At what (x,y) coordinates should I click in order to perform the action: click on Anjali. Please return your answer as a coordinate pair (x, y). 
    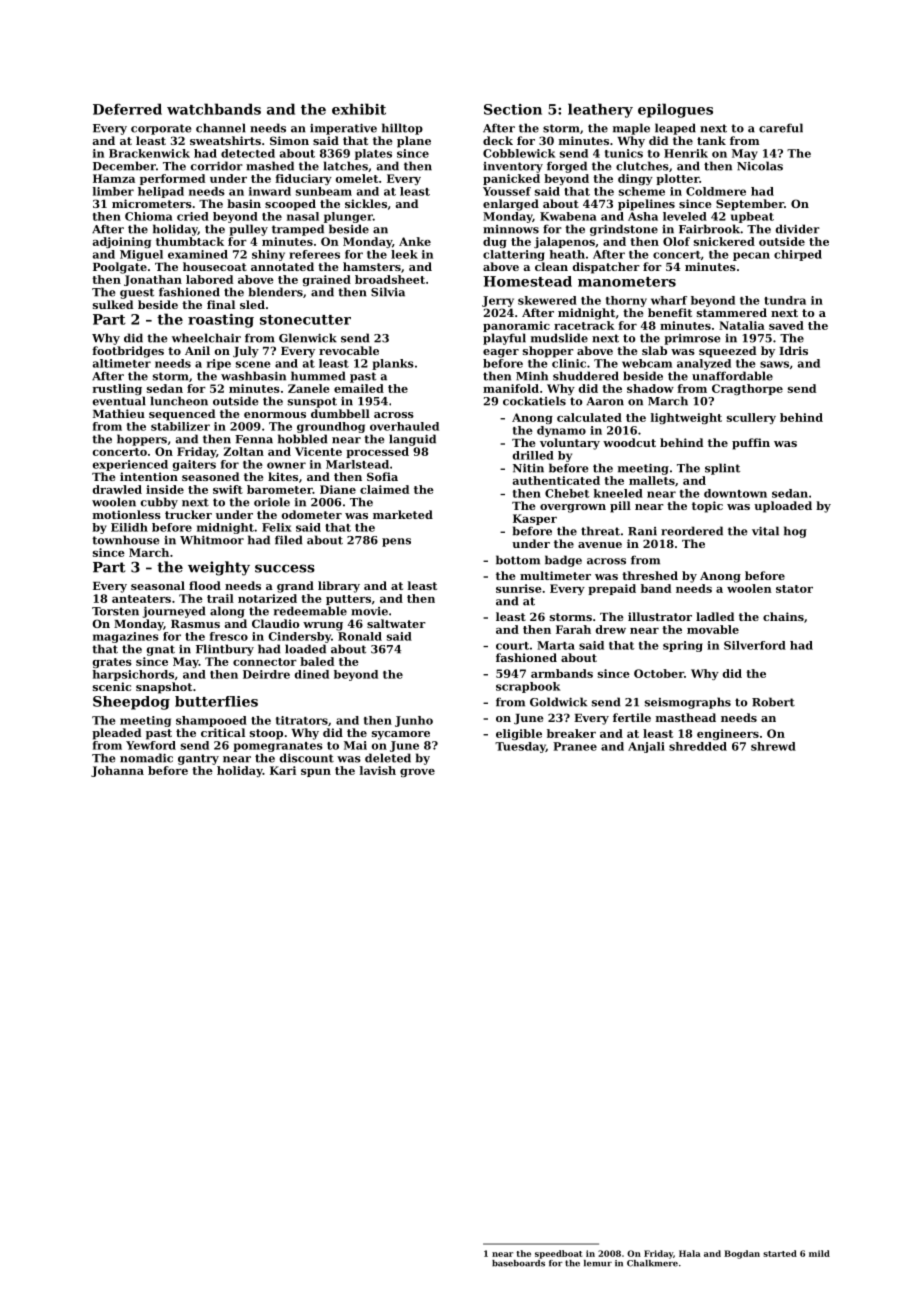
    Looking at the image, I should click on (646, 747).
